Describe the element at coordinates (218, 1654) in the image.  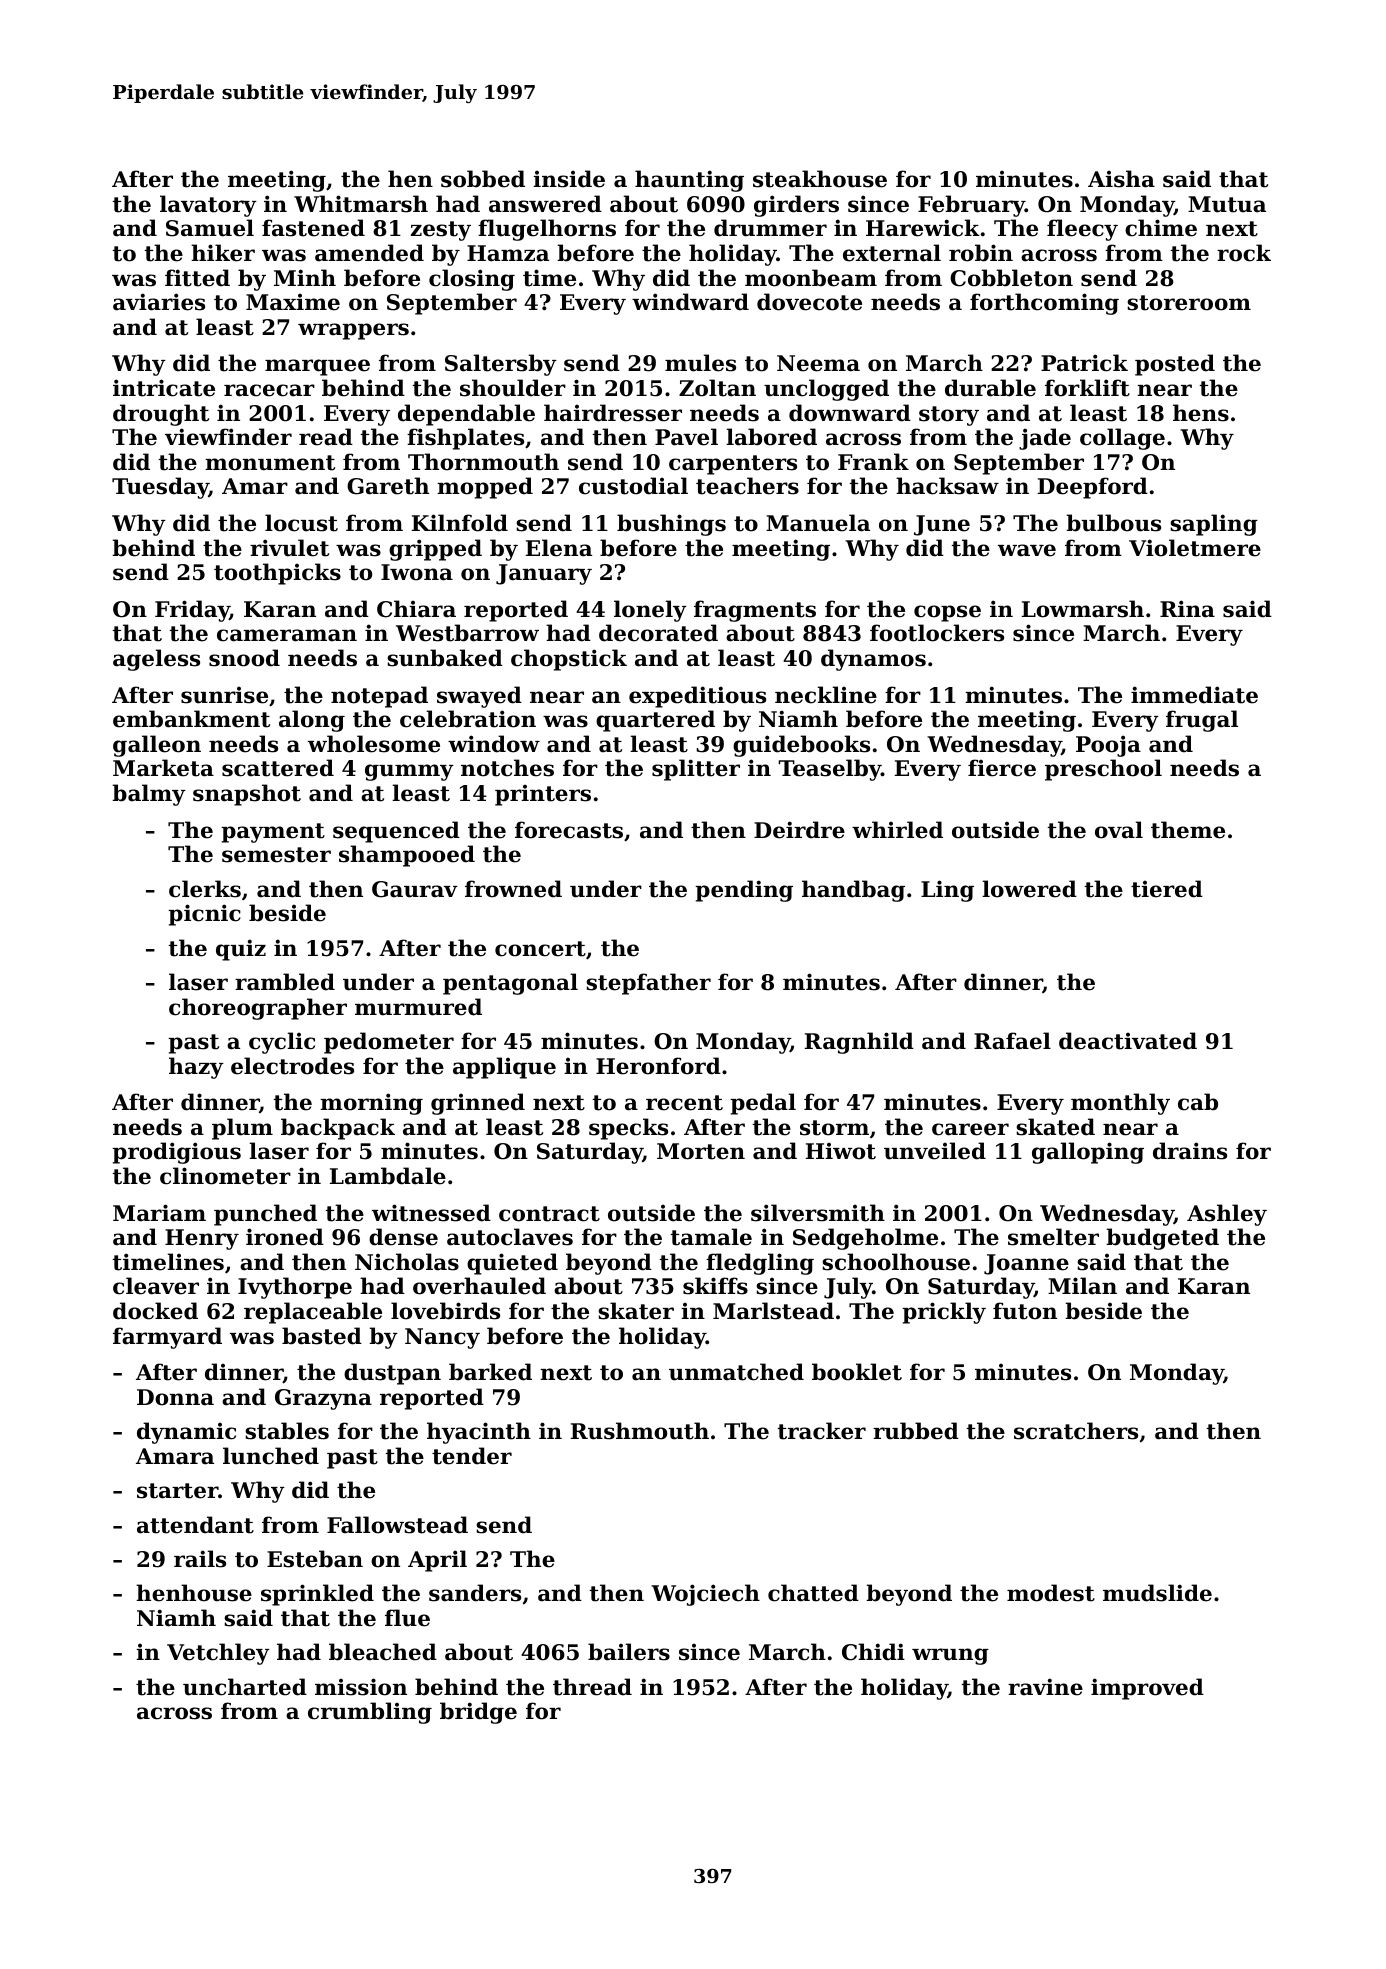
I see `Vetchley` at that location.
